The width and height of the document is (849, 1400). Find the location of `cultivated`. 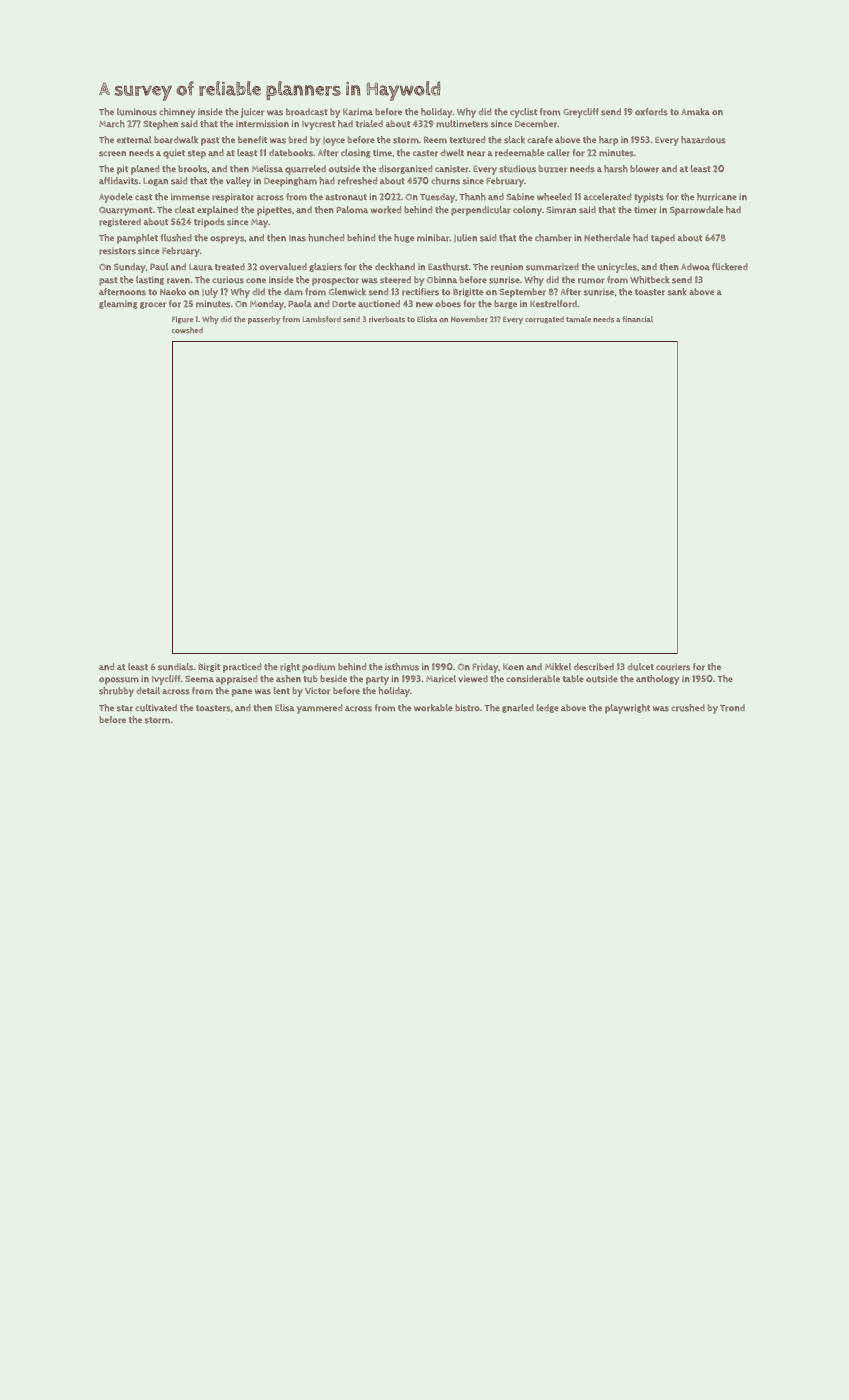

cultivated is located at coordinates (156, 708).
